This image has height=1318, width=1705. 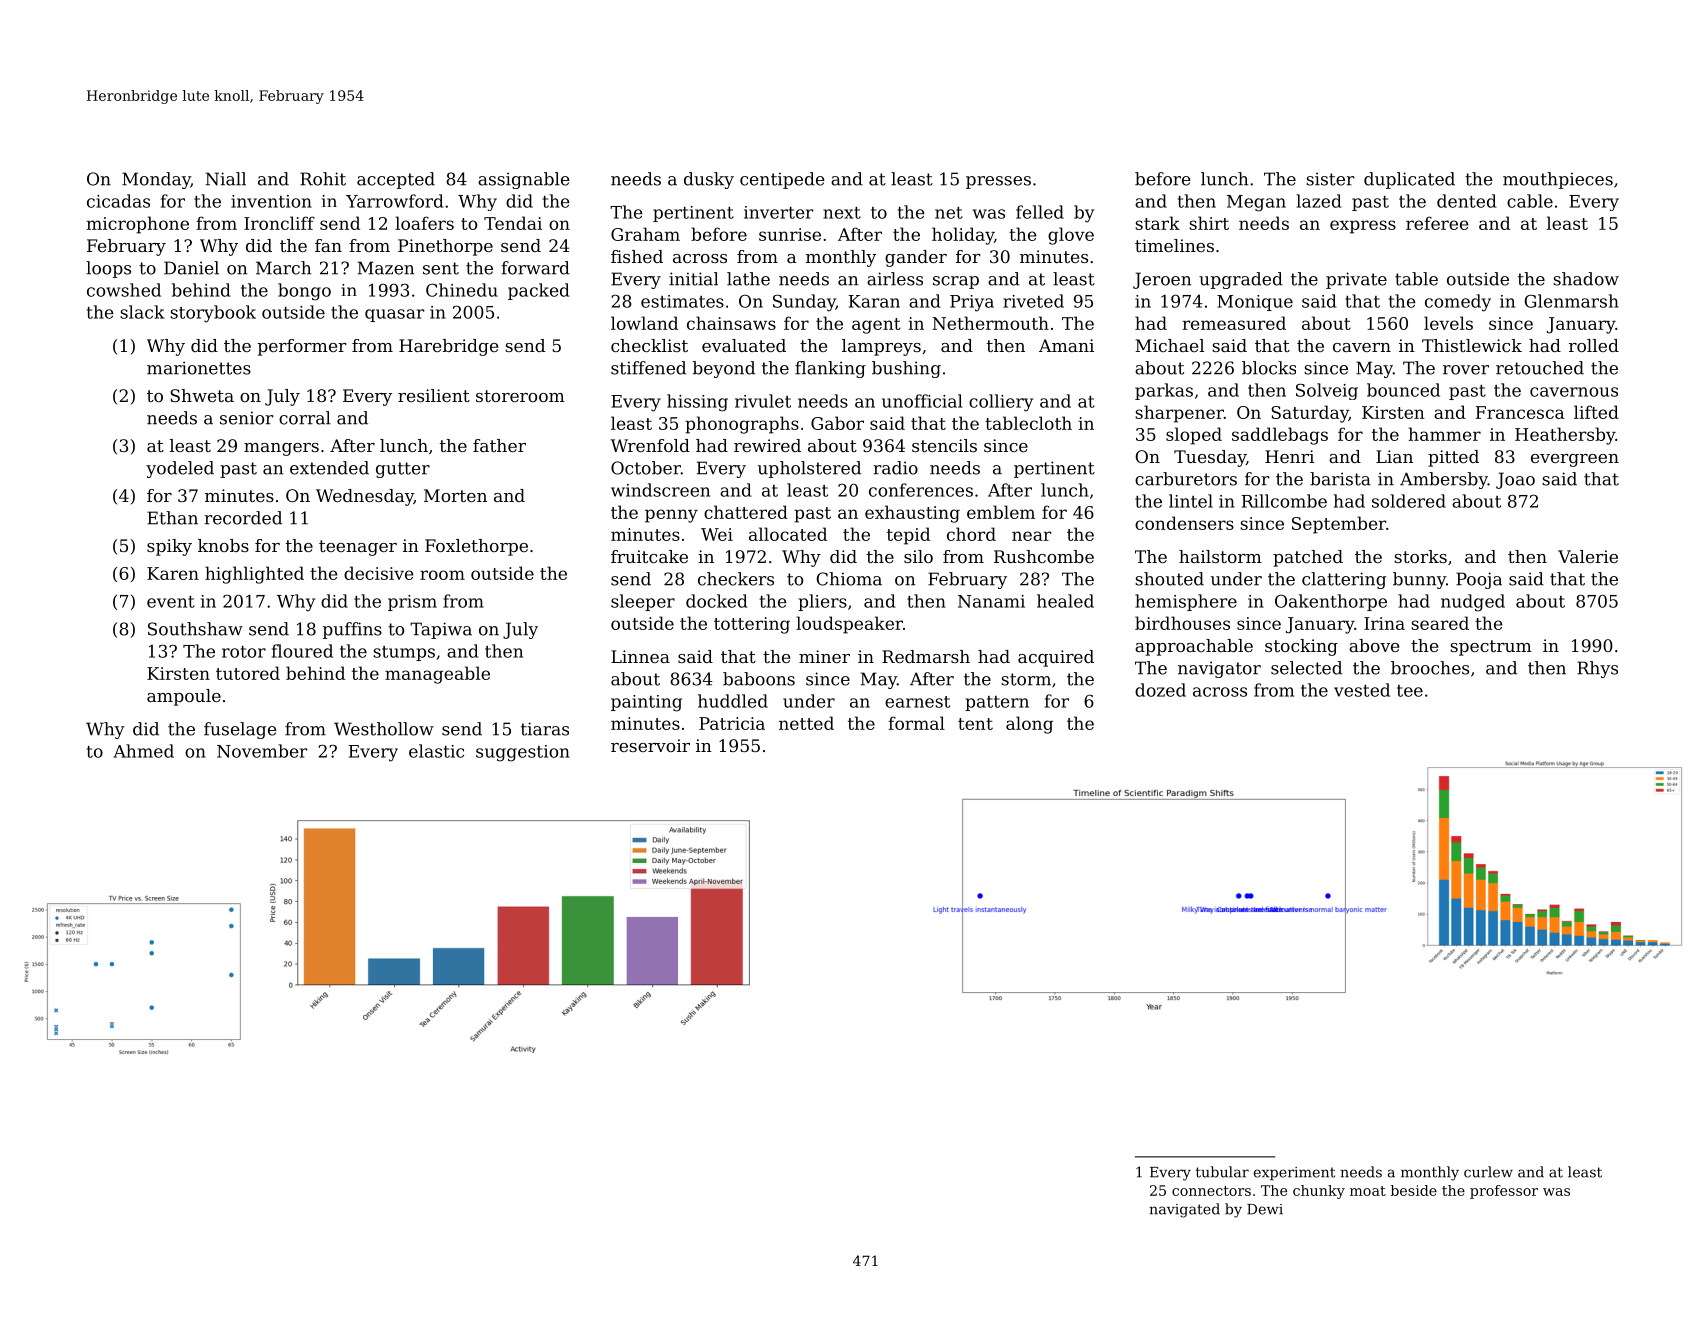 What do you see at coordinates (1588, 556) in the image?
I see `Valerie` at bounding box center [1588, 556].
